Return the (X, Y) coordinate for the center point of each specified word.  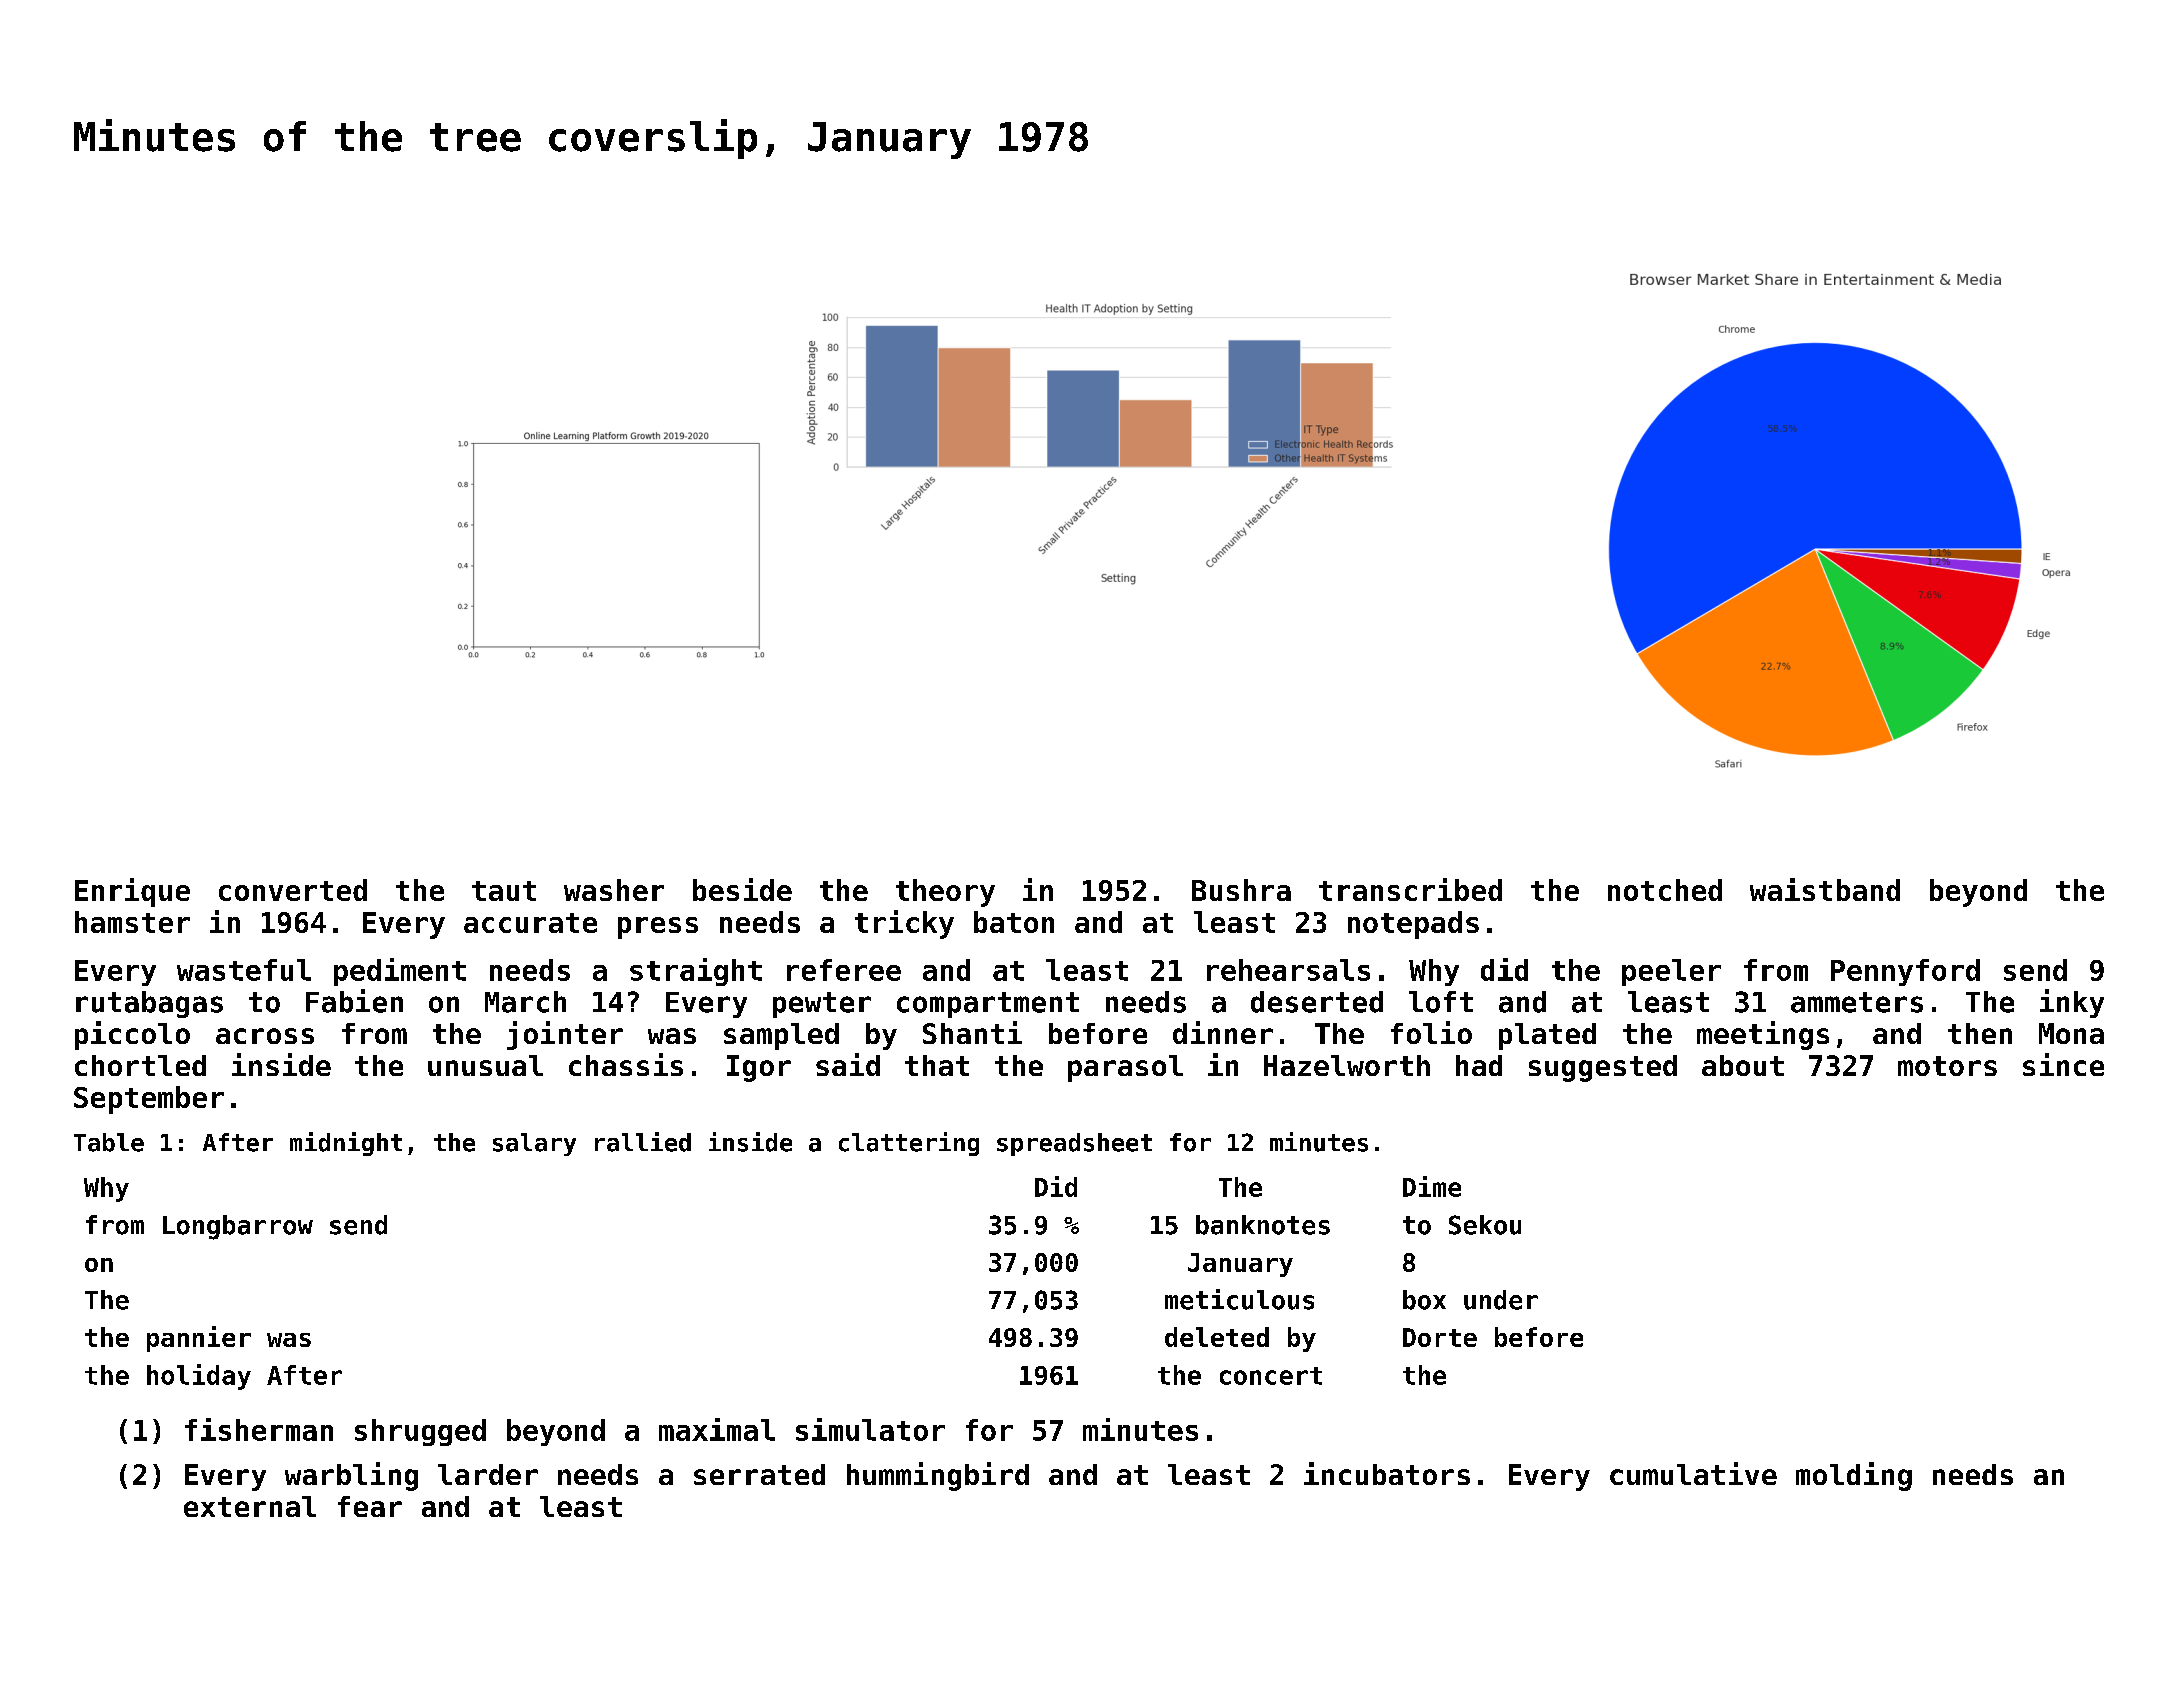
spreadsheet (1074, 1144)
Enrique (132, 892)
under (1501, 1300)
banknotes (1263, 1225)
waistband (1825, 889)
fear (370, 1506)
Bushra (1241, 890)
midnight (346, 1144)
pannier (199, 1339)
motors (1947, 1066)
